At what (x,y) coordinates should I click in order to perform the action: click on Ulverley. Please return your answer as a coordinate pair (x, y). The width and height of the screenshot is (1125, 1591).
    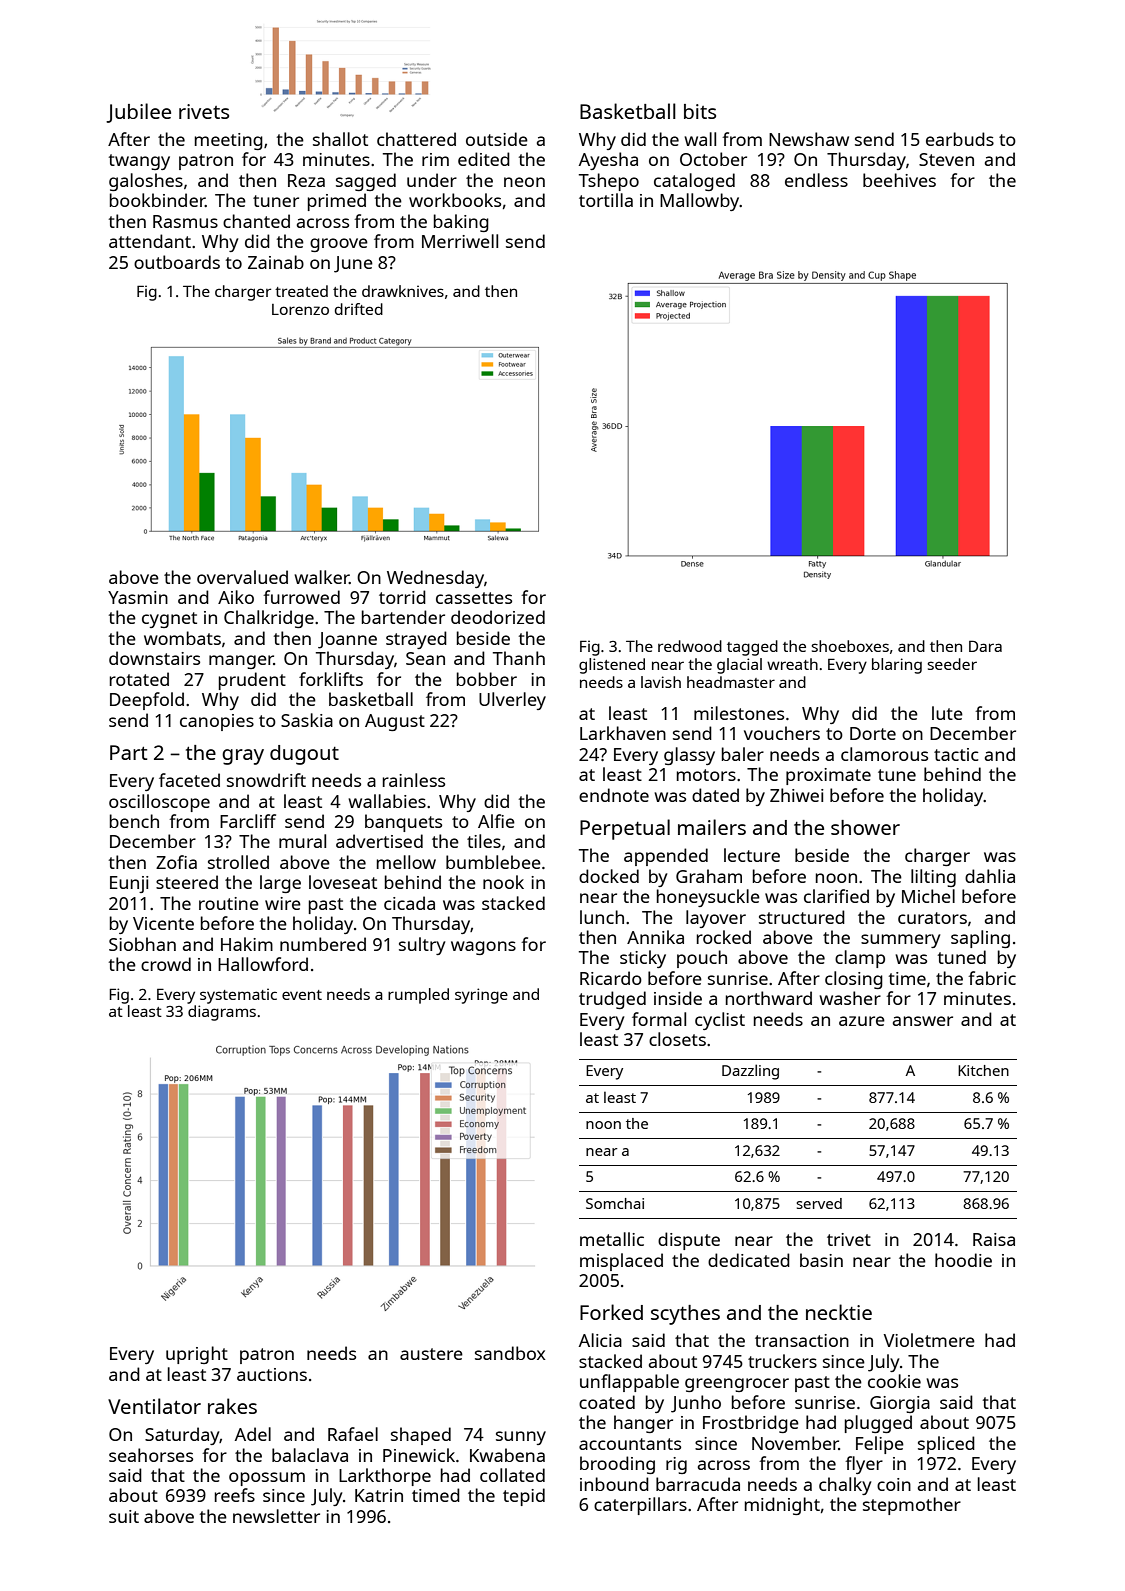
    Looking at the image, I should click on (512, 701).
